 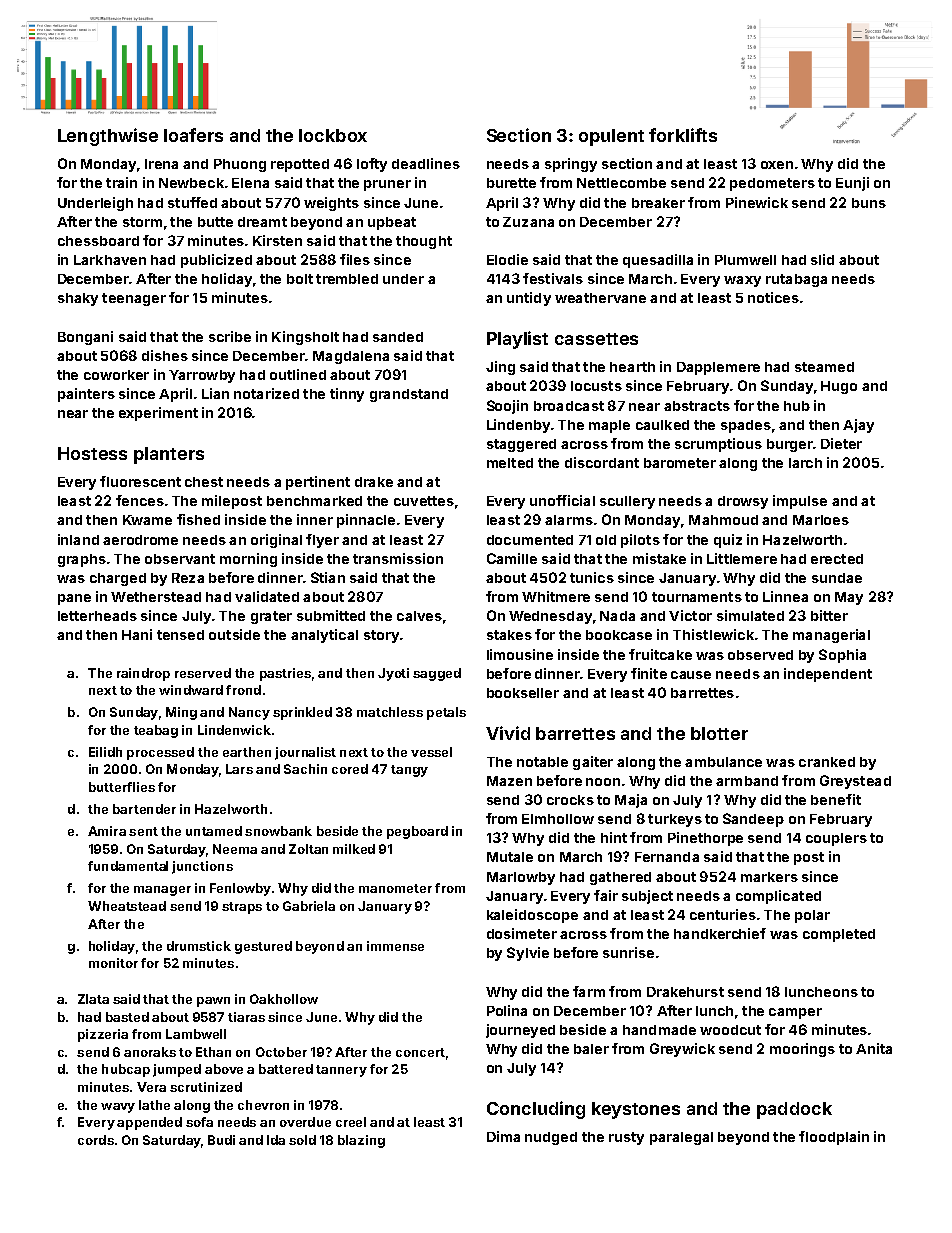 What do you see at coordinates (829, 615) in the screenshot?
I see `bitter` at bounding box center [829, 615].
